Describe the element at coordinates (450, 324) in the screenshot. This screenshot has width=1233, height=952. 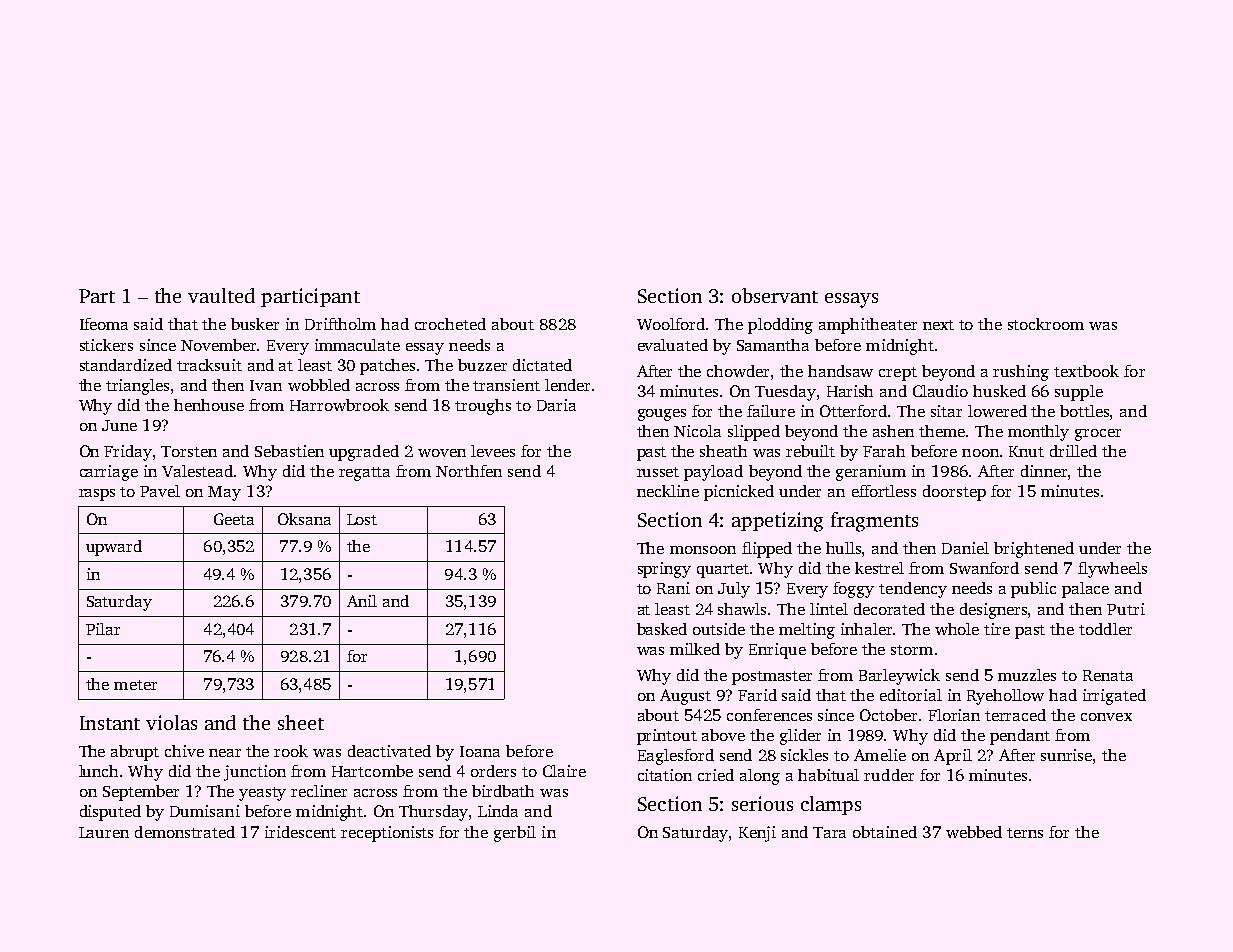
I see `crocheted` at that location.
